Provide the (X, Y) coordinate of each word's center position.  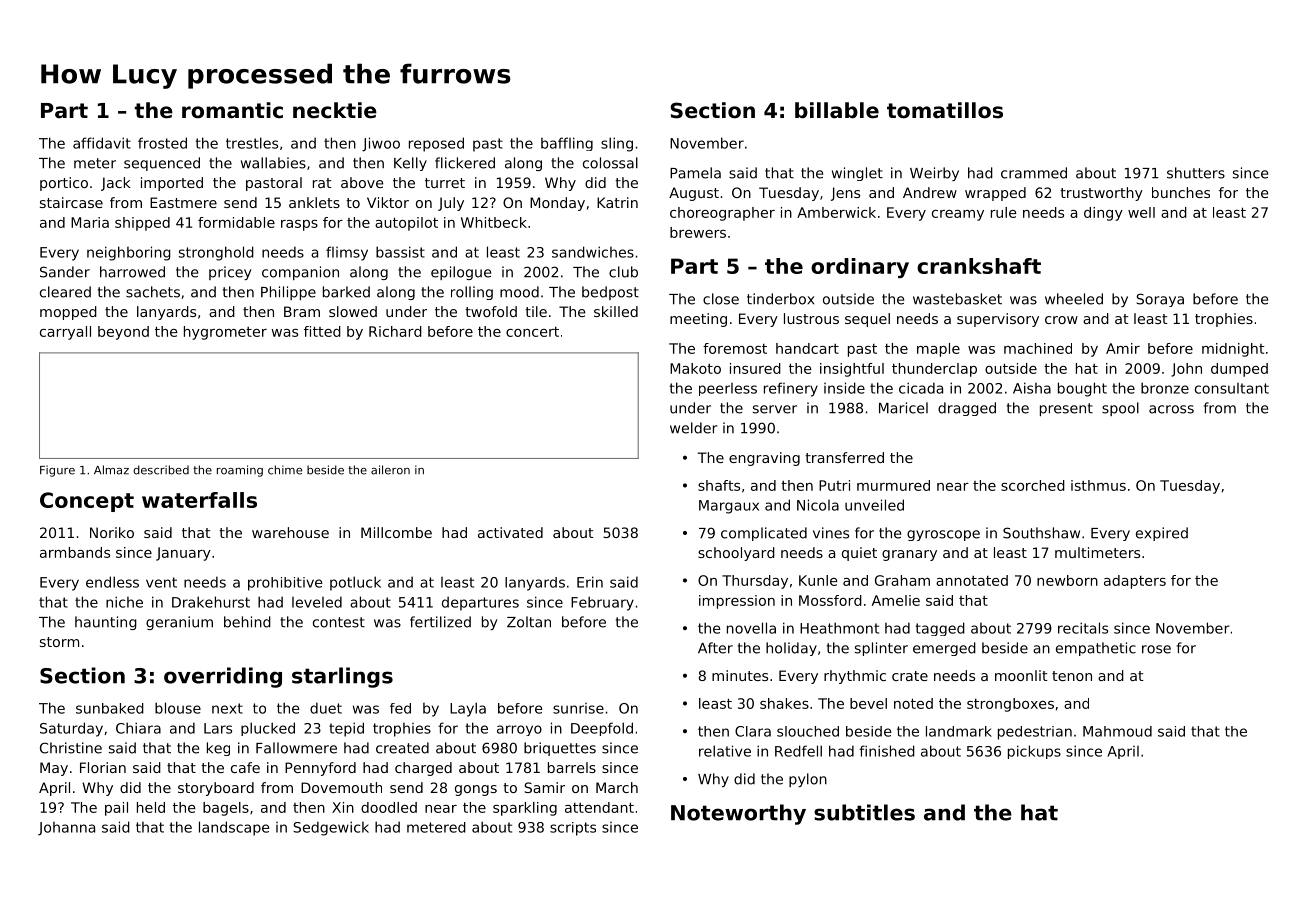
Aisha (1032, 388)
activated (510, 532)
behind (247, 622)
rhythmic (855, 677)
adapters (1135, 582)
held (151, 807)
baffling (567, 144)
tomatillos (945, 110)
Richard (395, 331)
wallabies (273, 163)
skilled (616, 311)
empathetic (1096, 649)
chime (285, 470)
